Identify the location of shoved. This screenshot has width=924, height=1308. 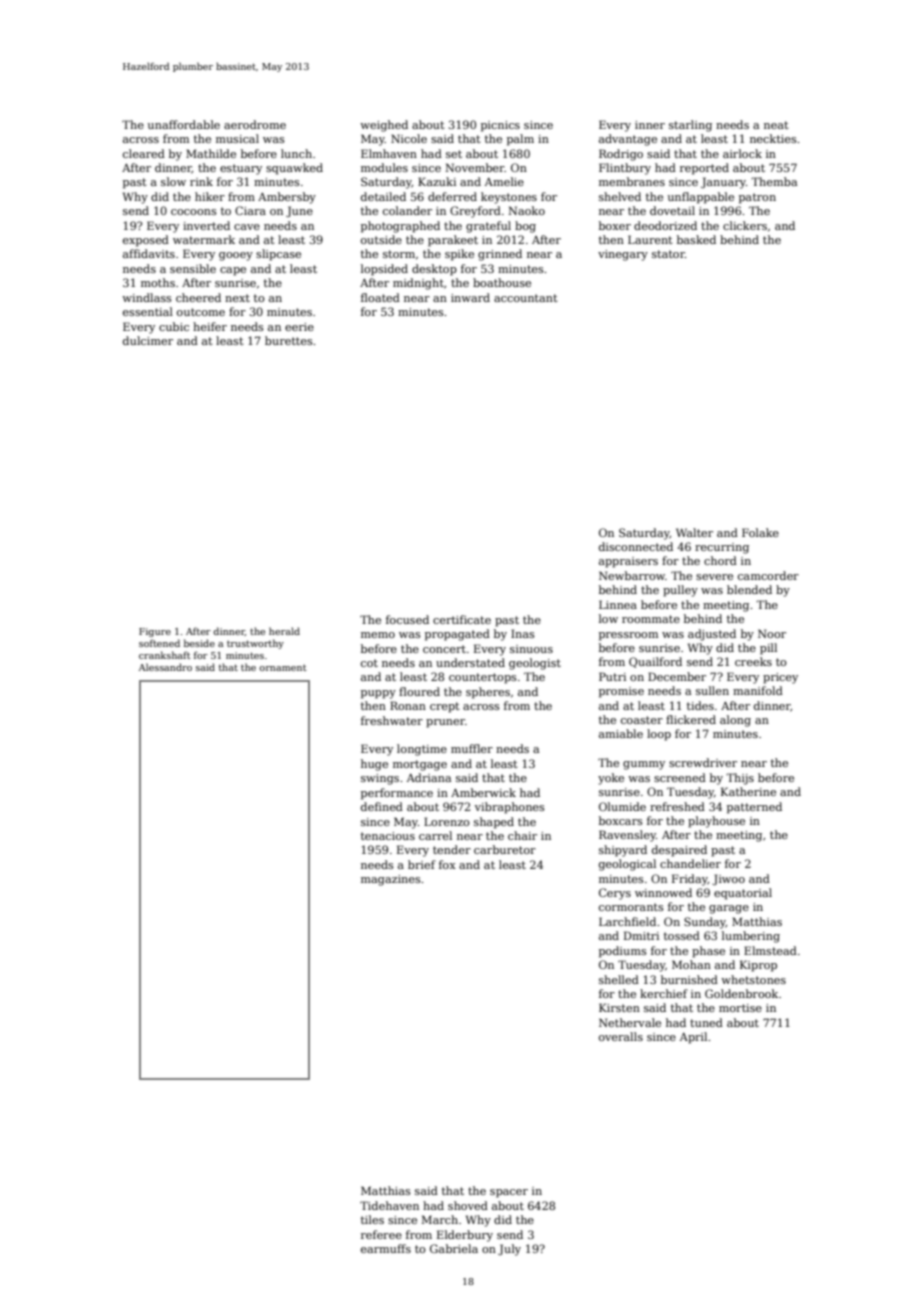
(468, 1205).
